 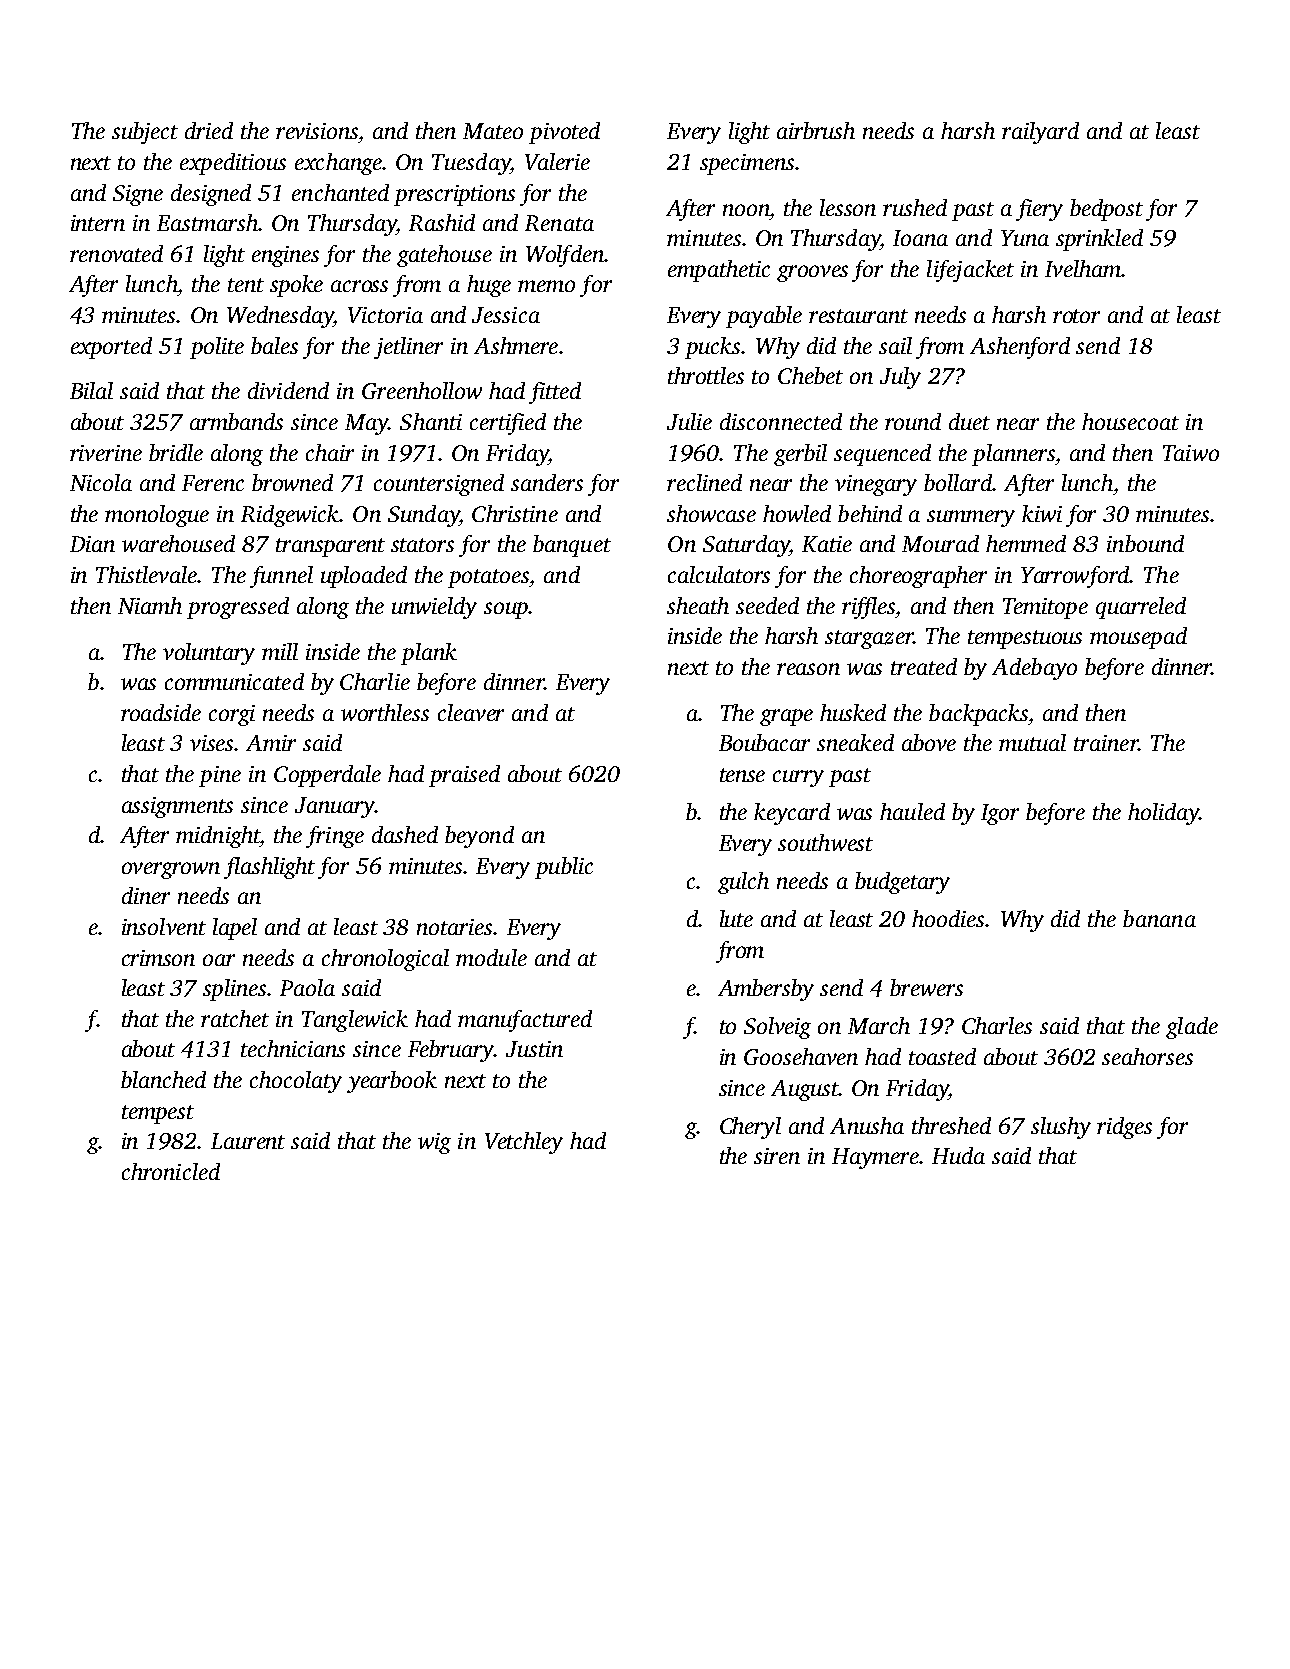 What do you see at coordinates (524, 1143) in the screenshot?
I see `Vetchley` at bounding box center [524, 1143].
